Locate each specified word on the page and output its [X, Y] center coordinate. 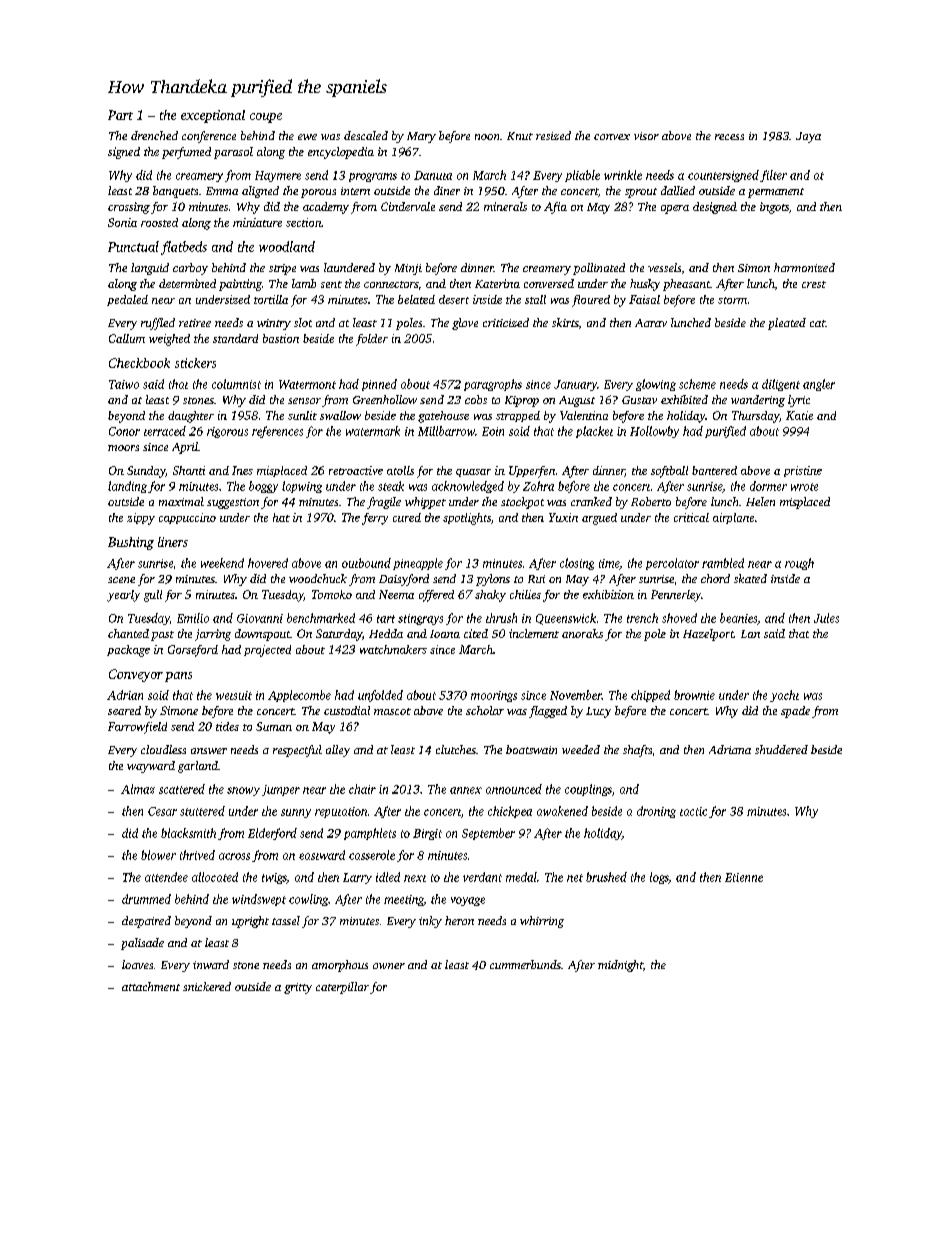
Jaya [808, 137]
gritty [298, 988]
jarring [213, 635]
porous [318, 193]
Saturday [339, 635]
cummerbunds [525, 964]
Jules [826, 618]
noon [487, 137]
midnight [620, 966]
